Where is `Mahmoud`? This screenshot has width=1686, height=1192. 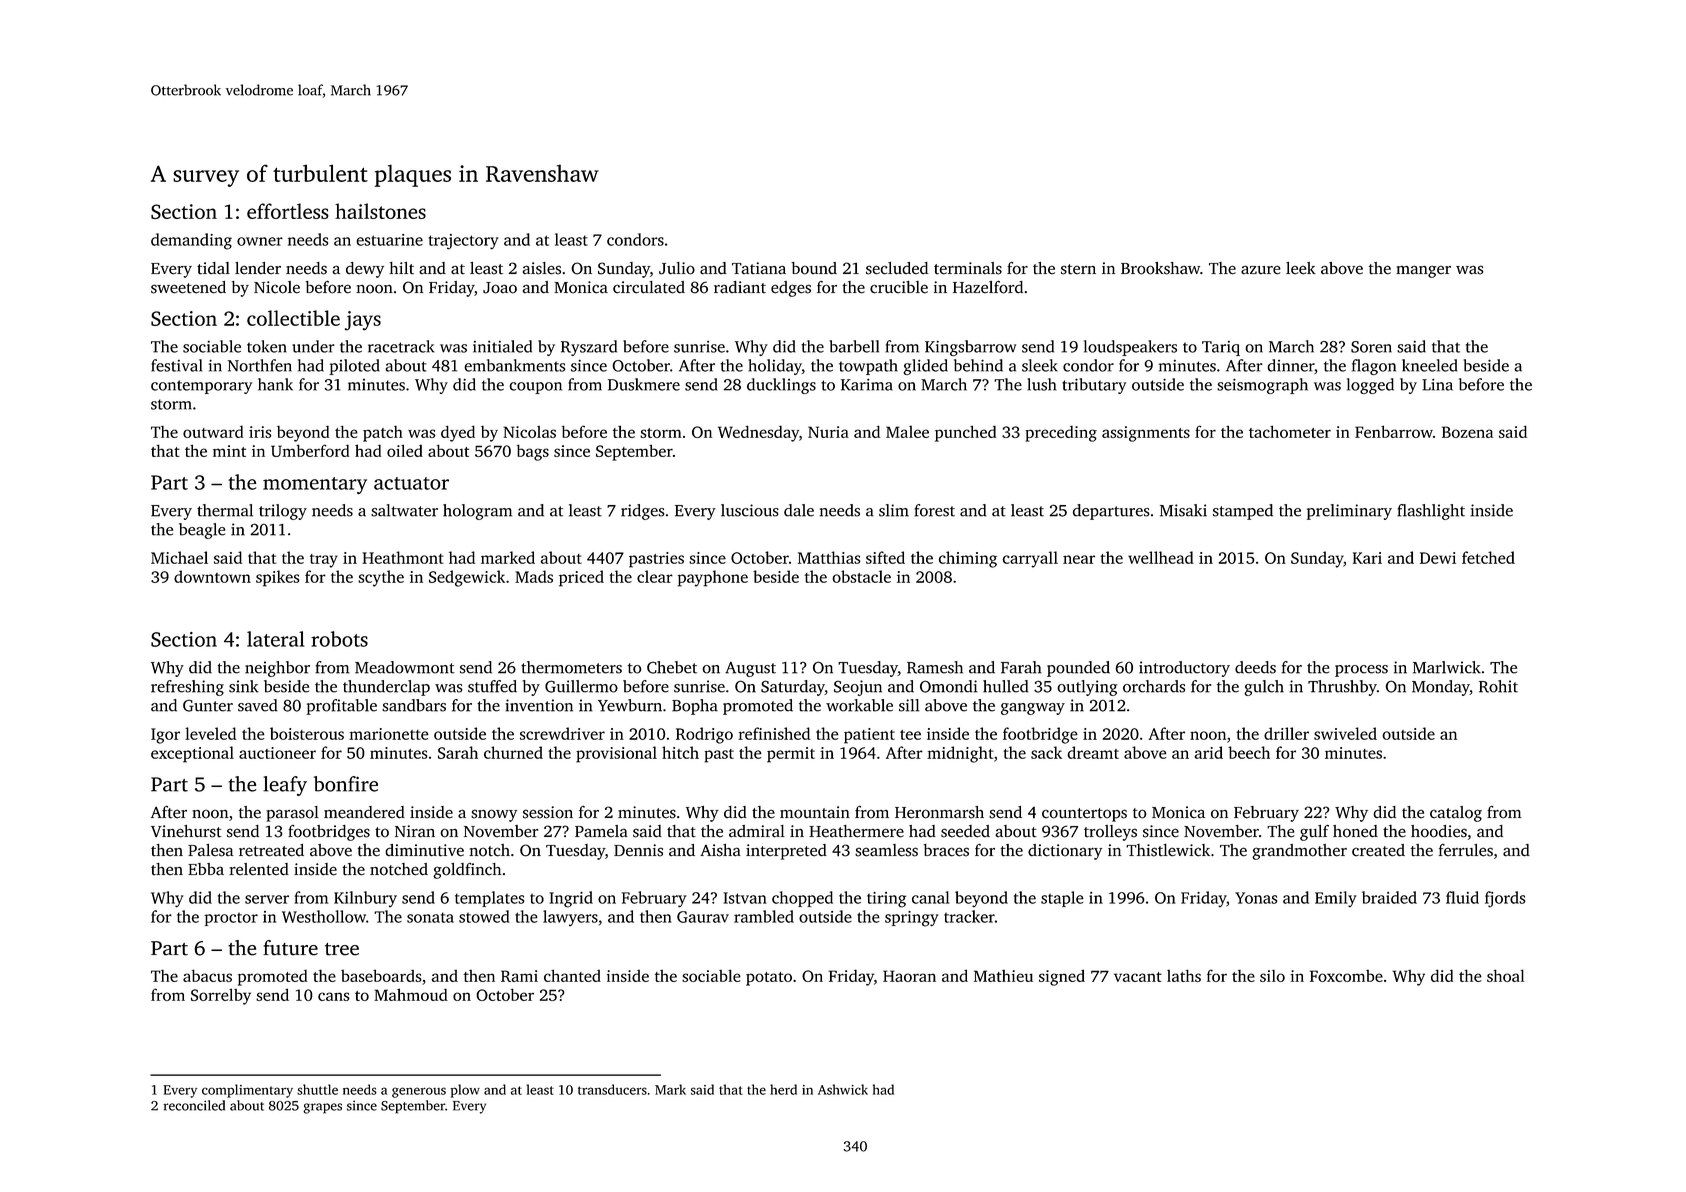
Mahmoud is located at coordinates (411, 995).
